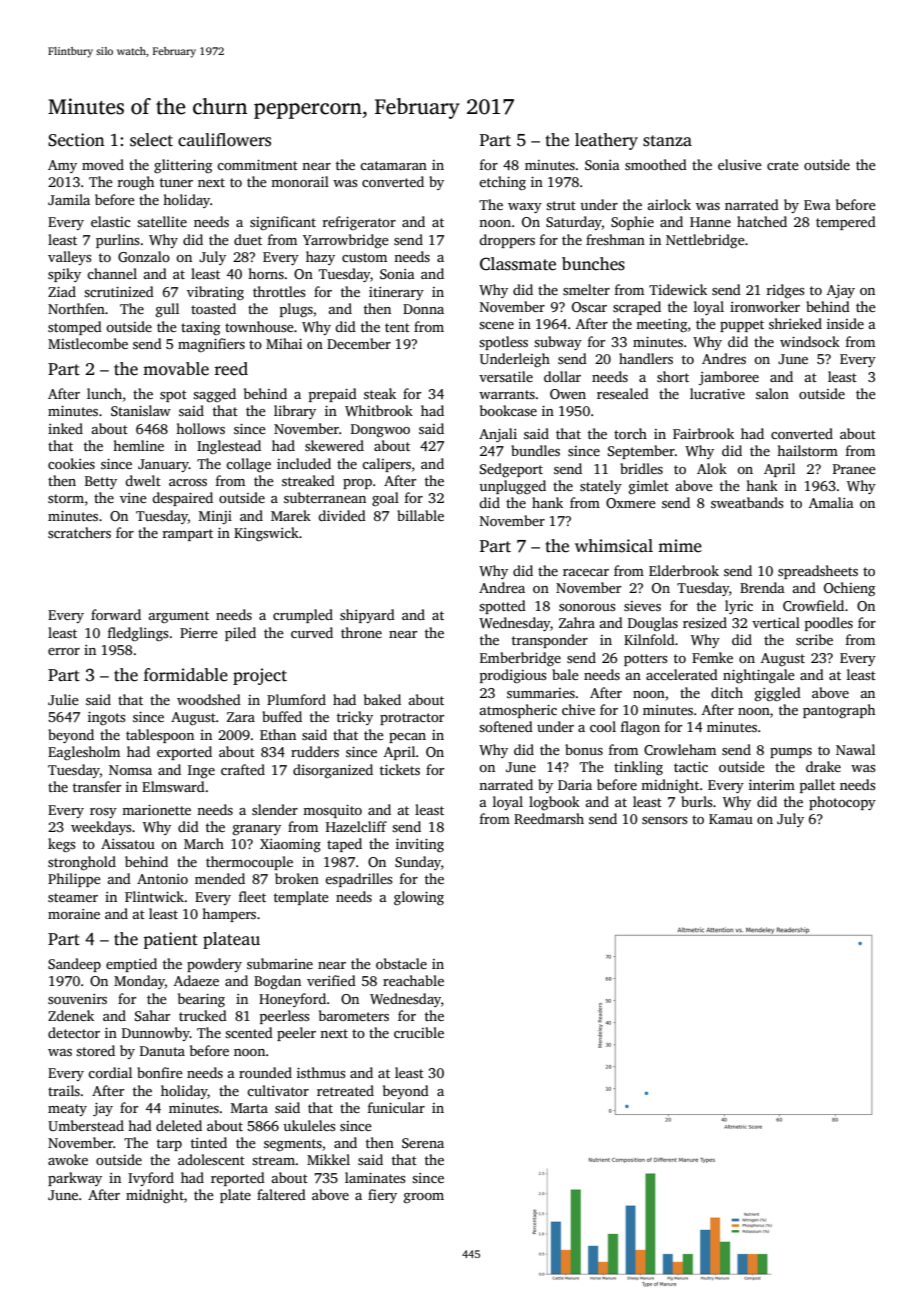 The height and width of the page is (1308, 924). What do you see at coordinates (283, 223) in the page?
I see `significant` at bounding box center [283, 223].
